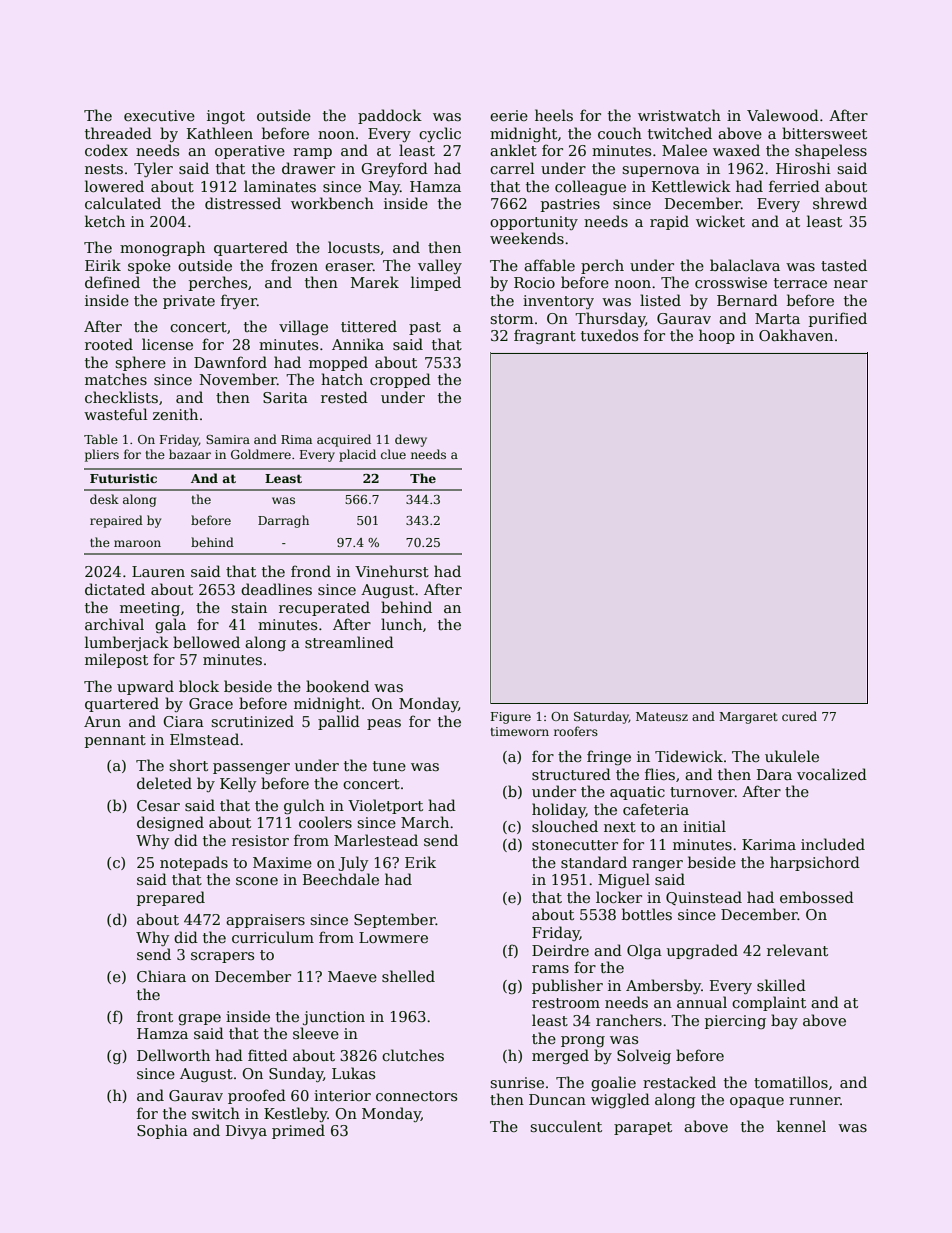 Image resolution: width=952 pixels, height=1233 pixels. Describe the element at coordinates (173, 1055) in the screenshot. I see `Dellworth` at that location.
